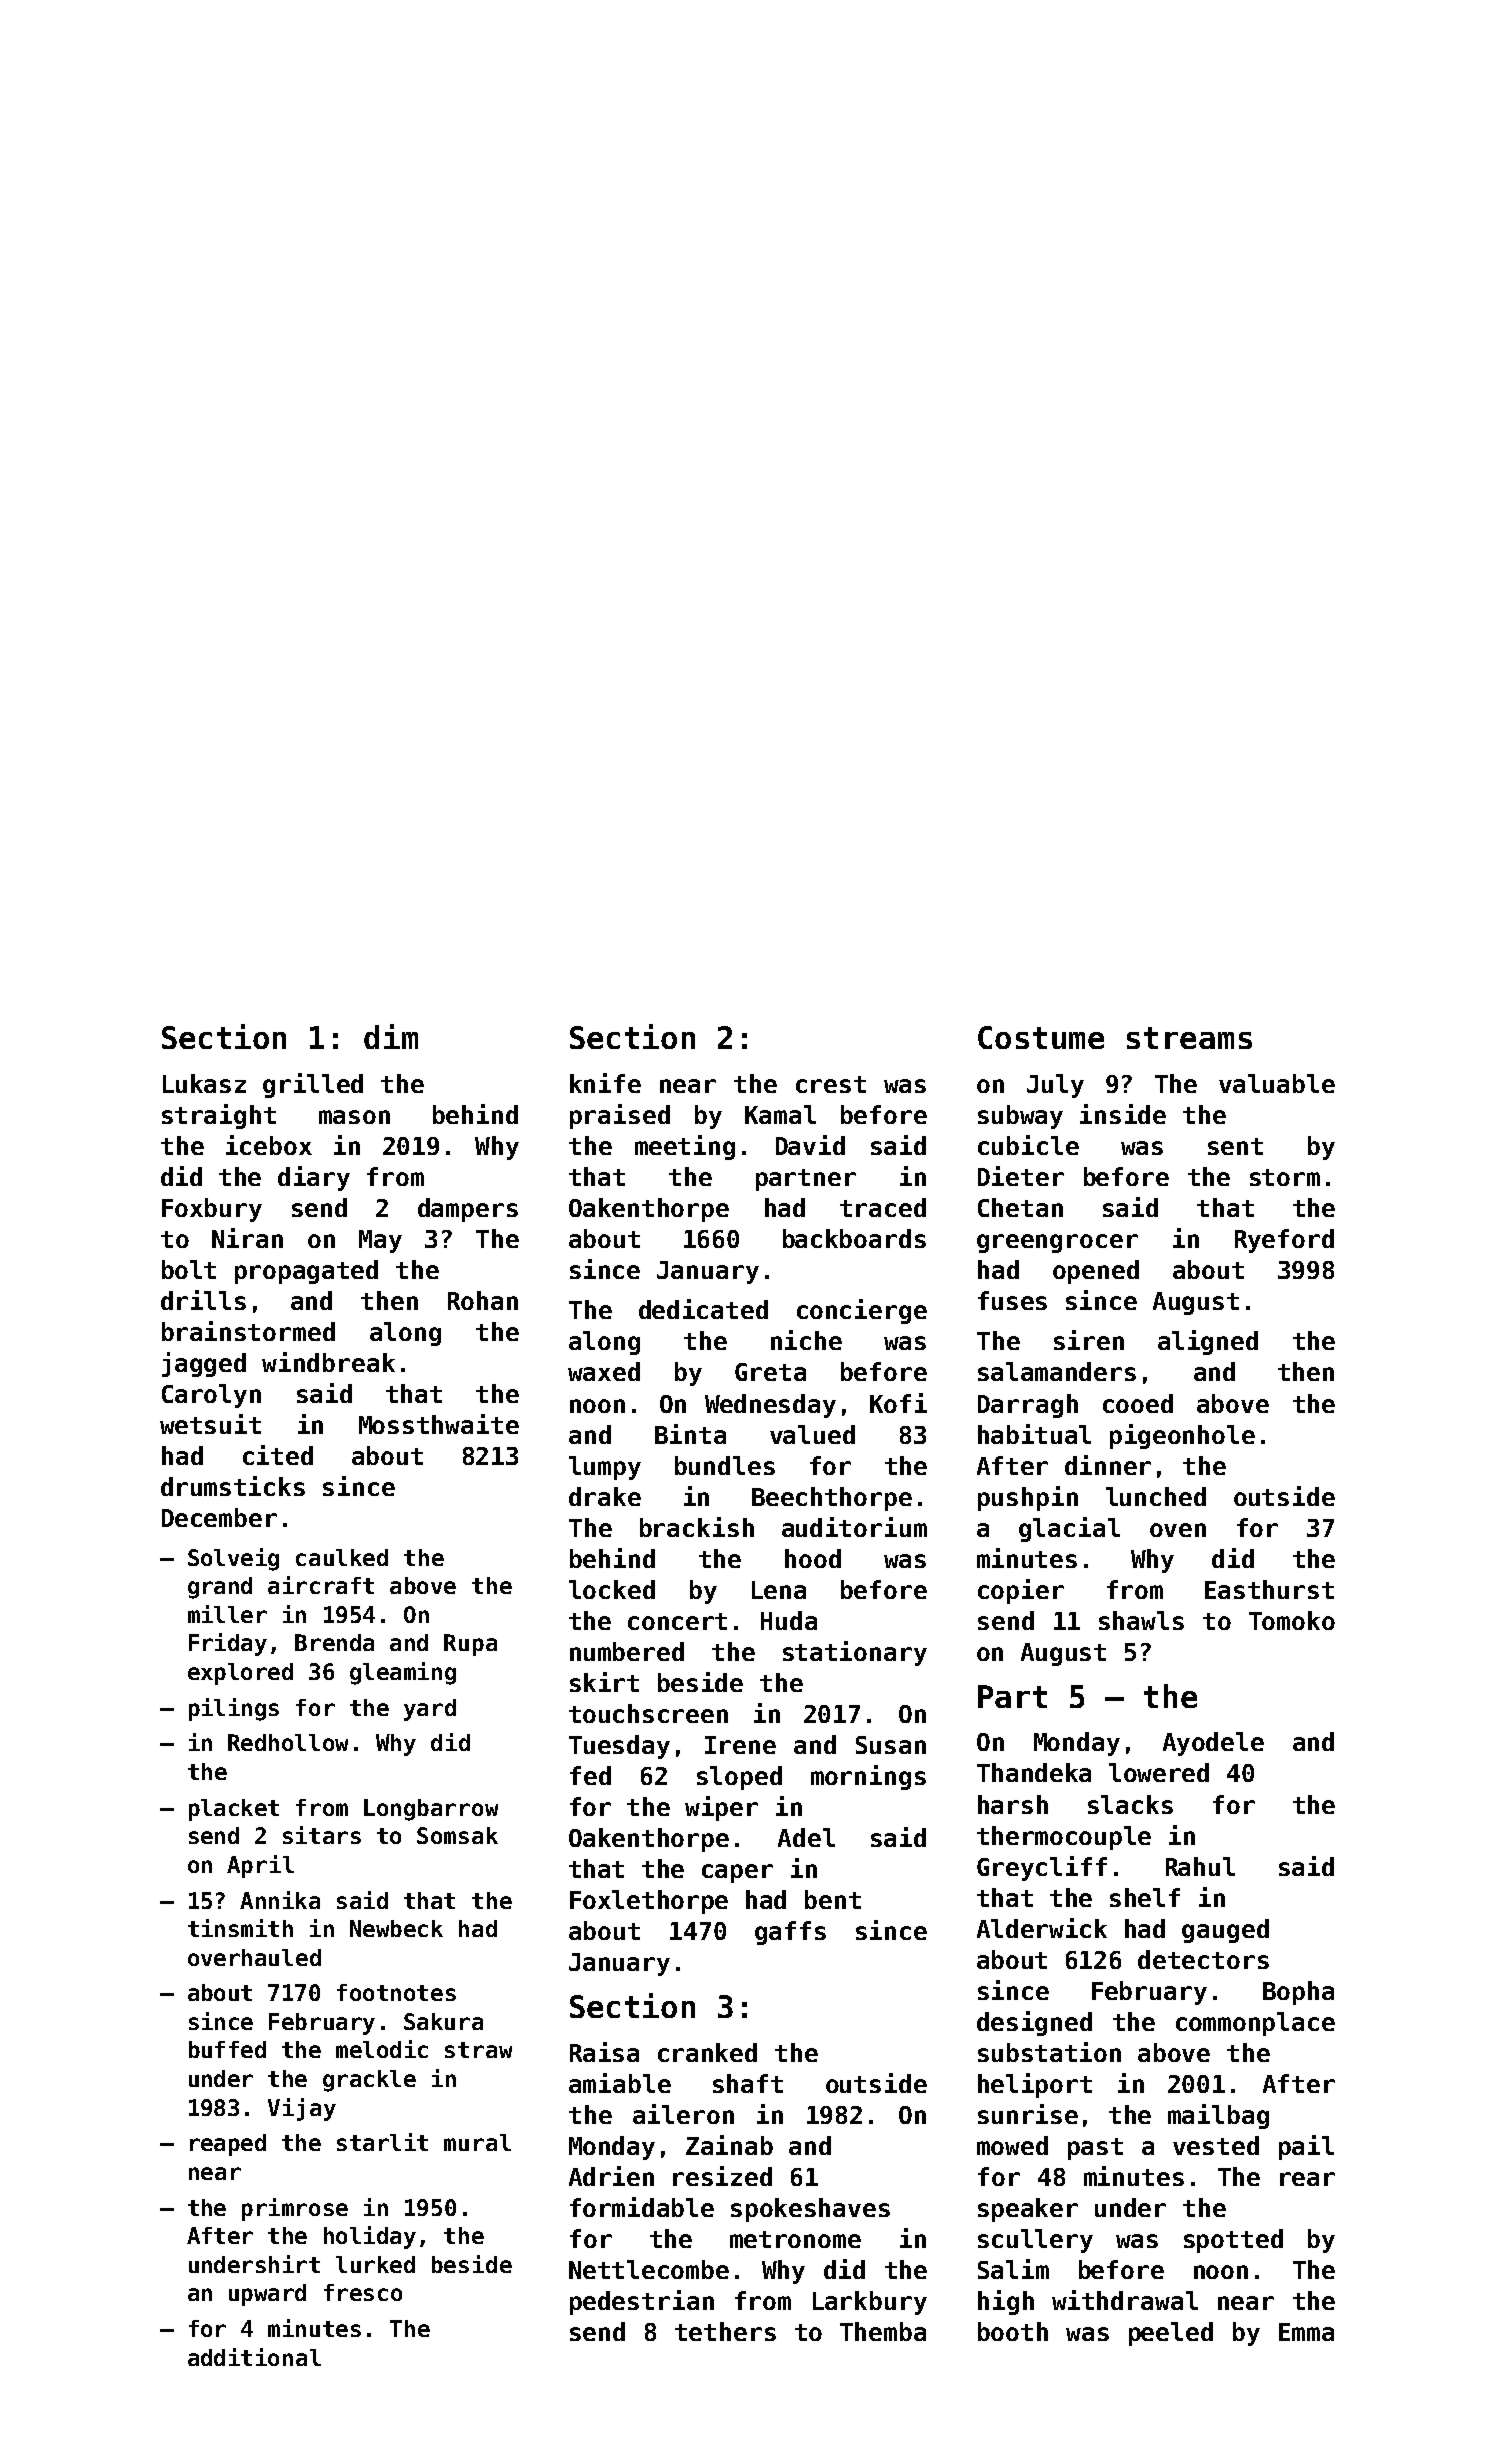 This page has height=2464, width=1496. What do you see at coordinates (1041, 1037) in the page?
I see `Costume` at bounding box center [1041, 1037].
